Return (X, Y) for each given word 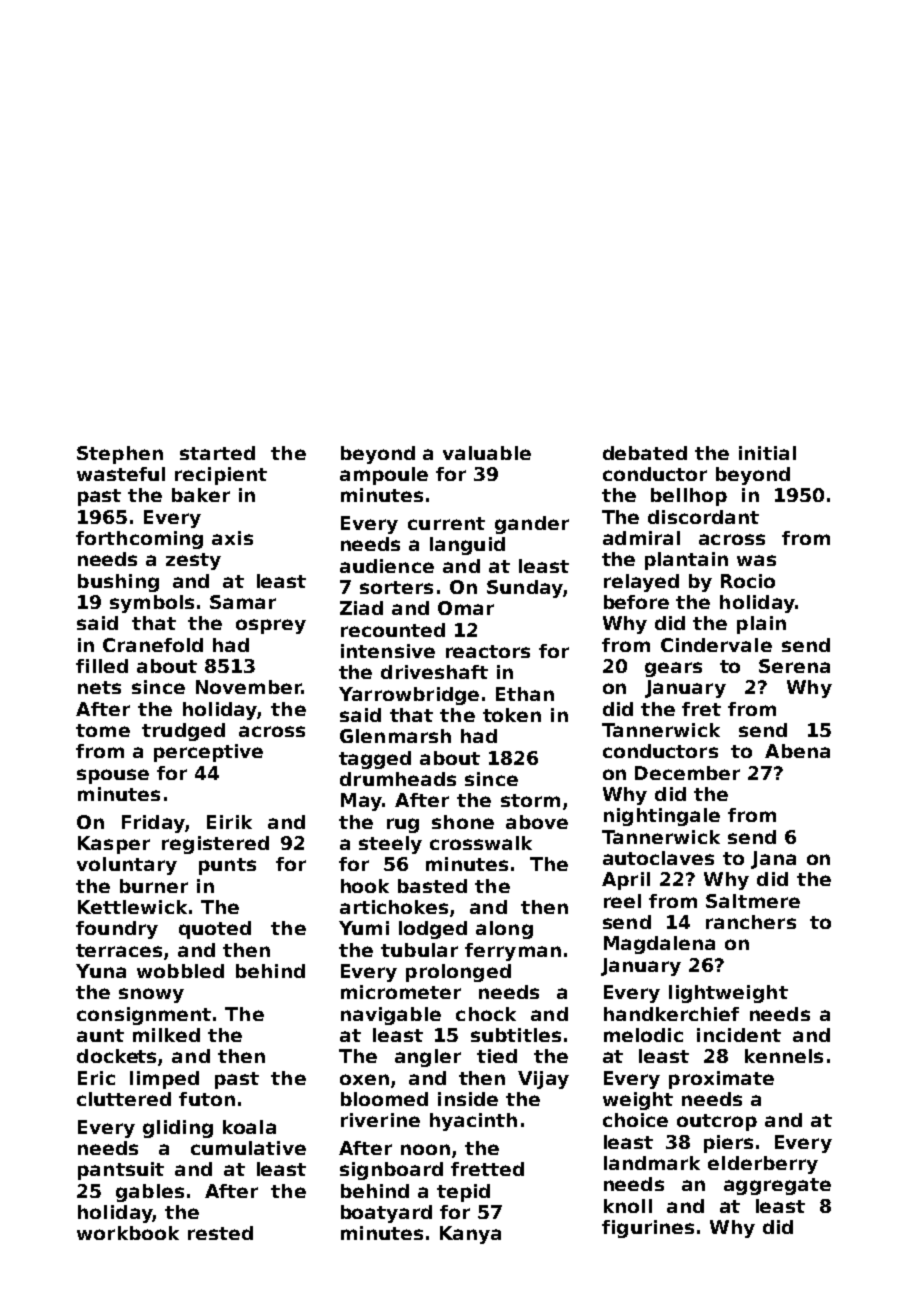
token (512, 715)
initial (767, 453)
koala (249, 1127)
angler (428, 1058)
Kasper (114, 845)
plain (761, 625)
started (217, 453)
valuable (487, 453)
